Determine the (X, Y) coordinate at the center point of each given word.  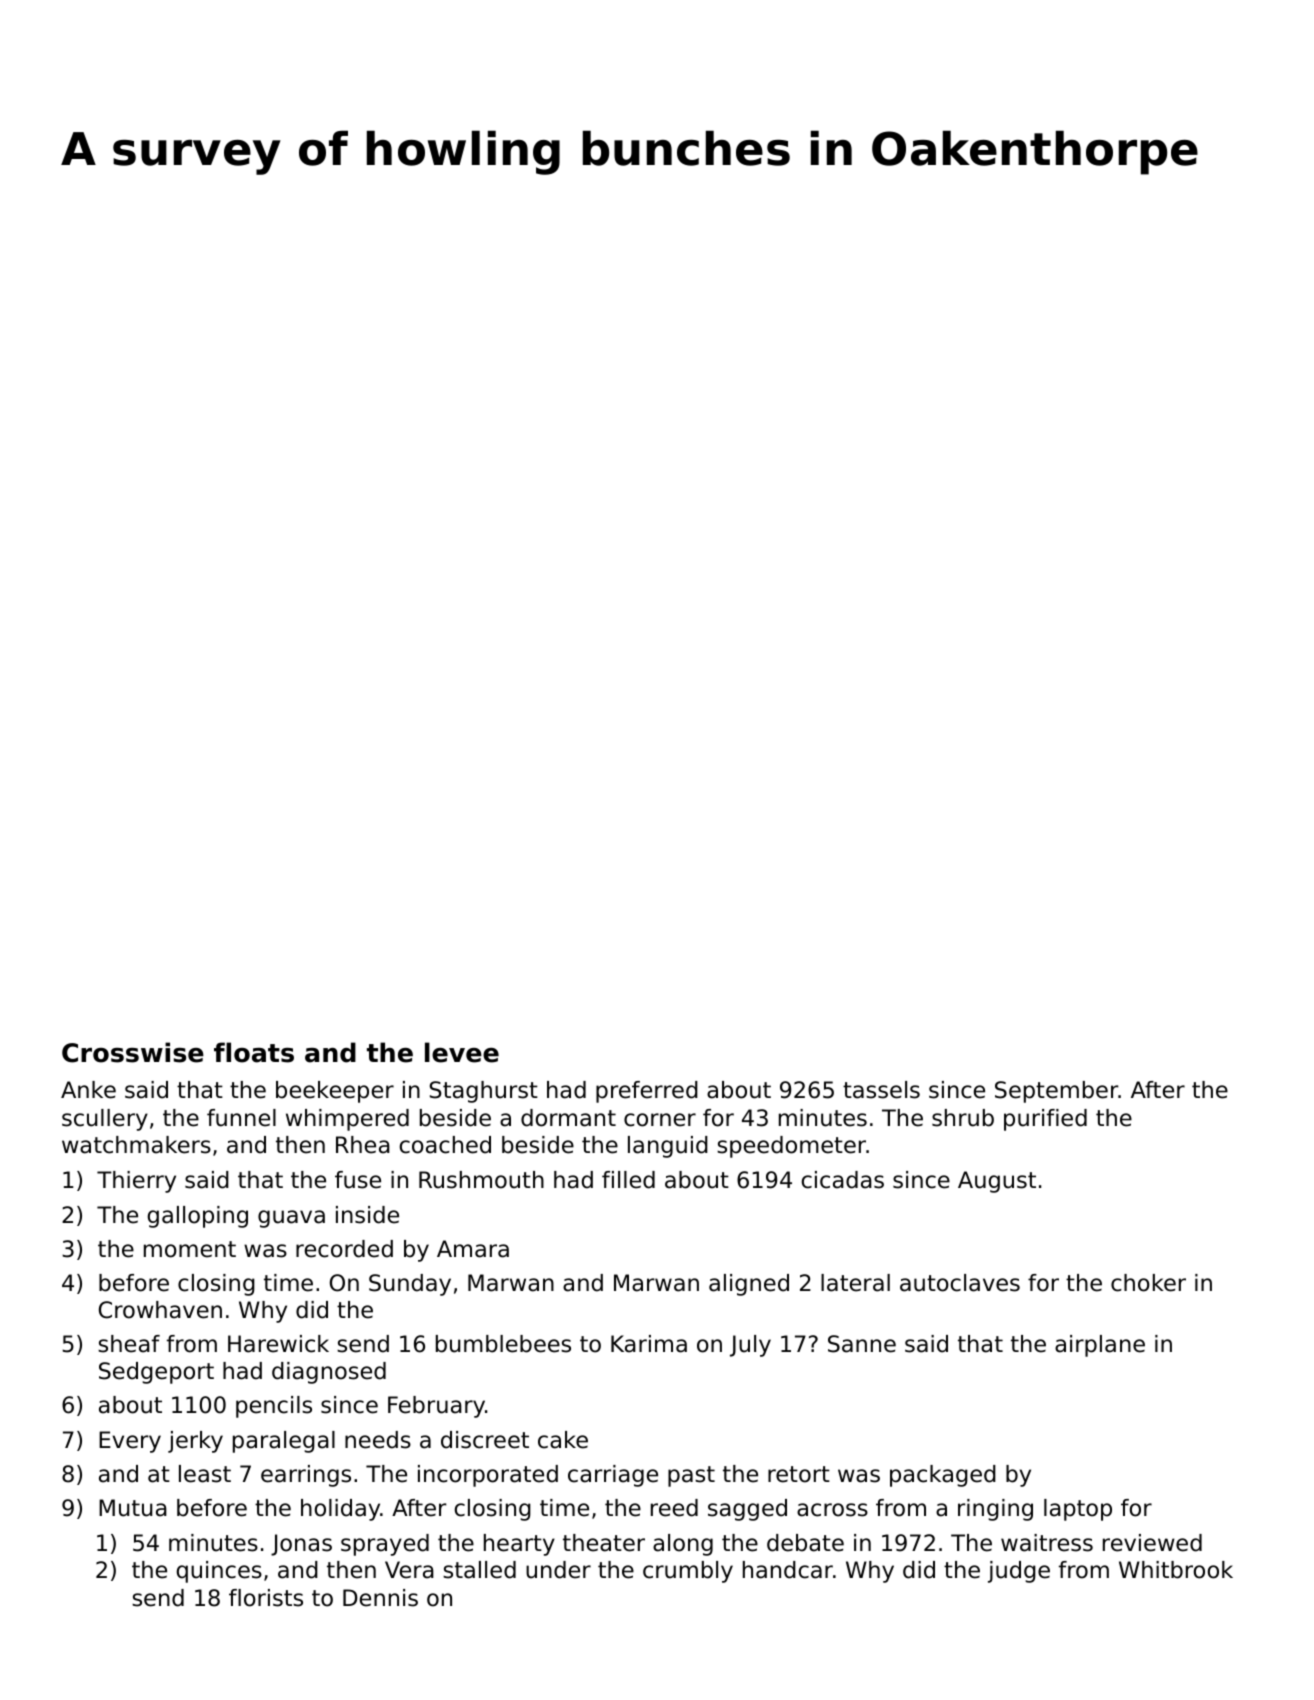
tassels (881, 1090)
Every (130, 1442)
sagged (747, 1510)
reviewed (1152, 1543)
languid (668, 1147)
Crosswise (133, 1052)
